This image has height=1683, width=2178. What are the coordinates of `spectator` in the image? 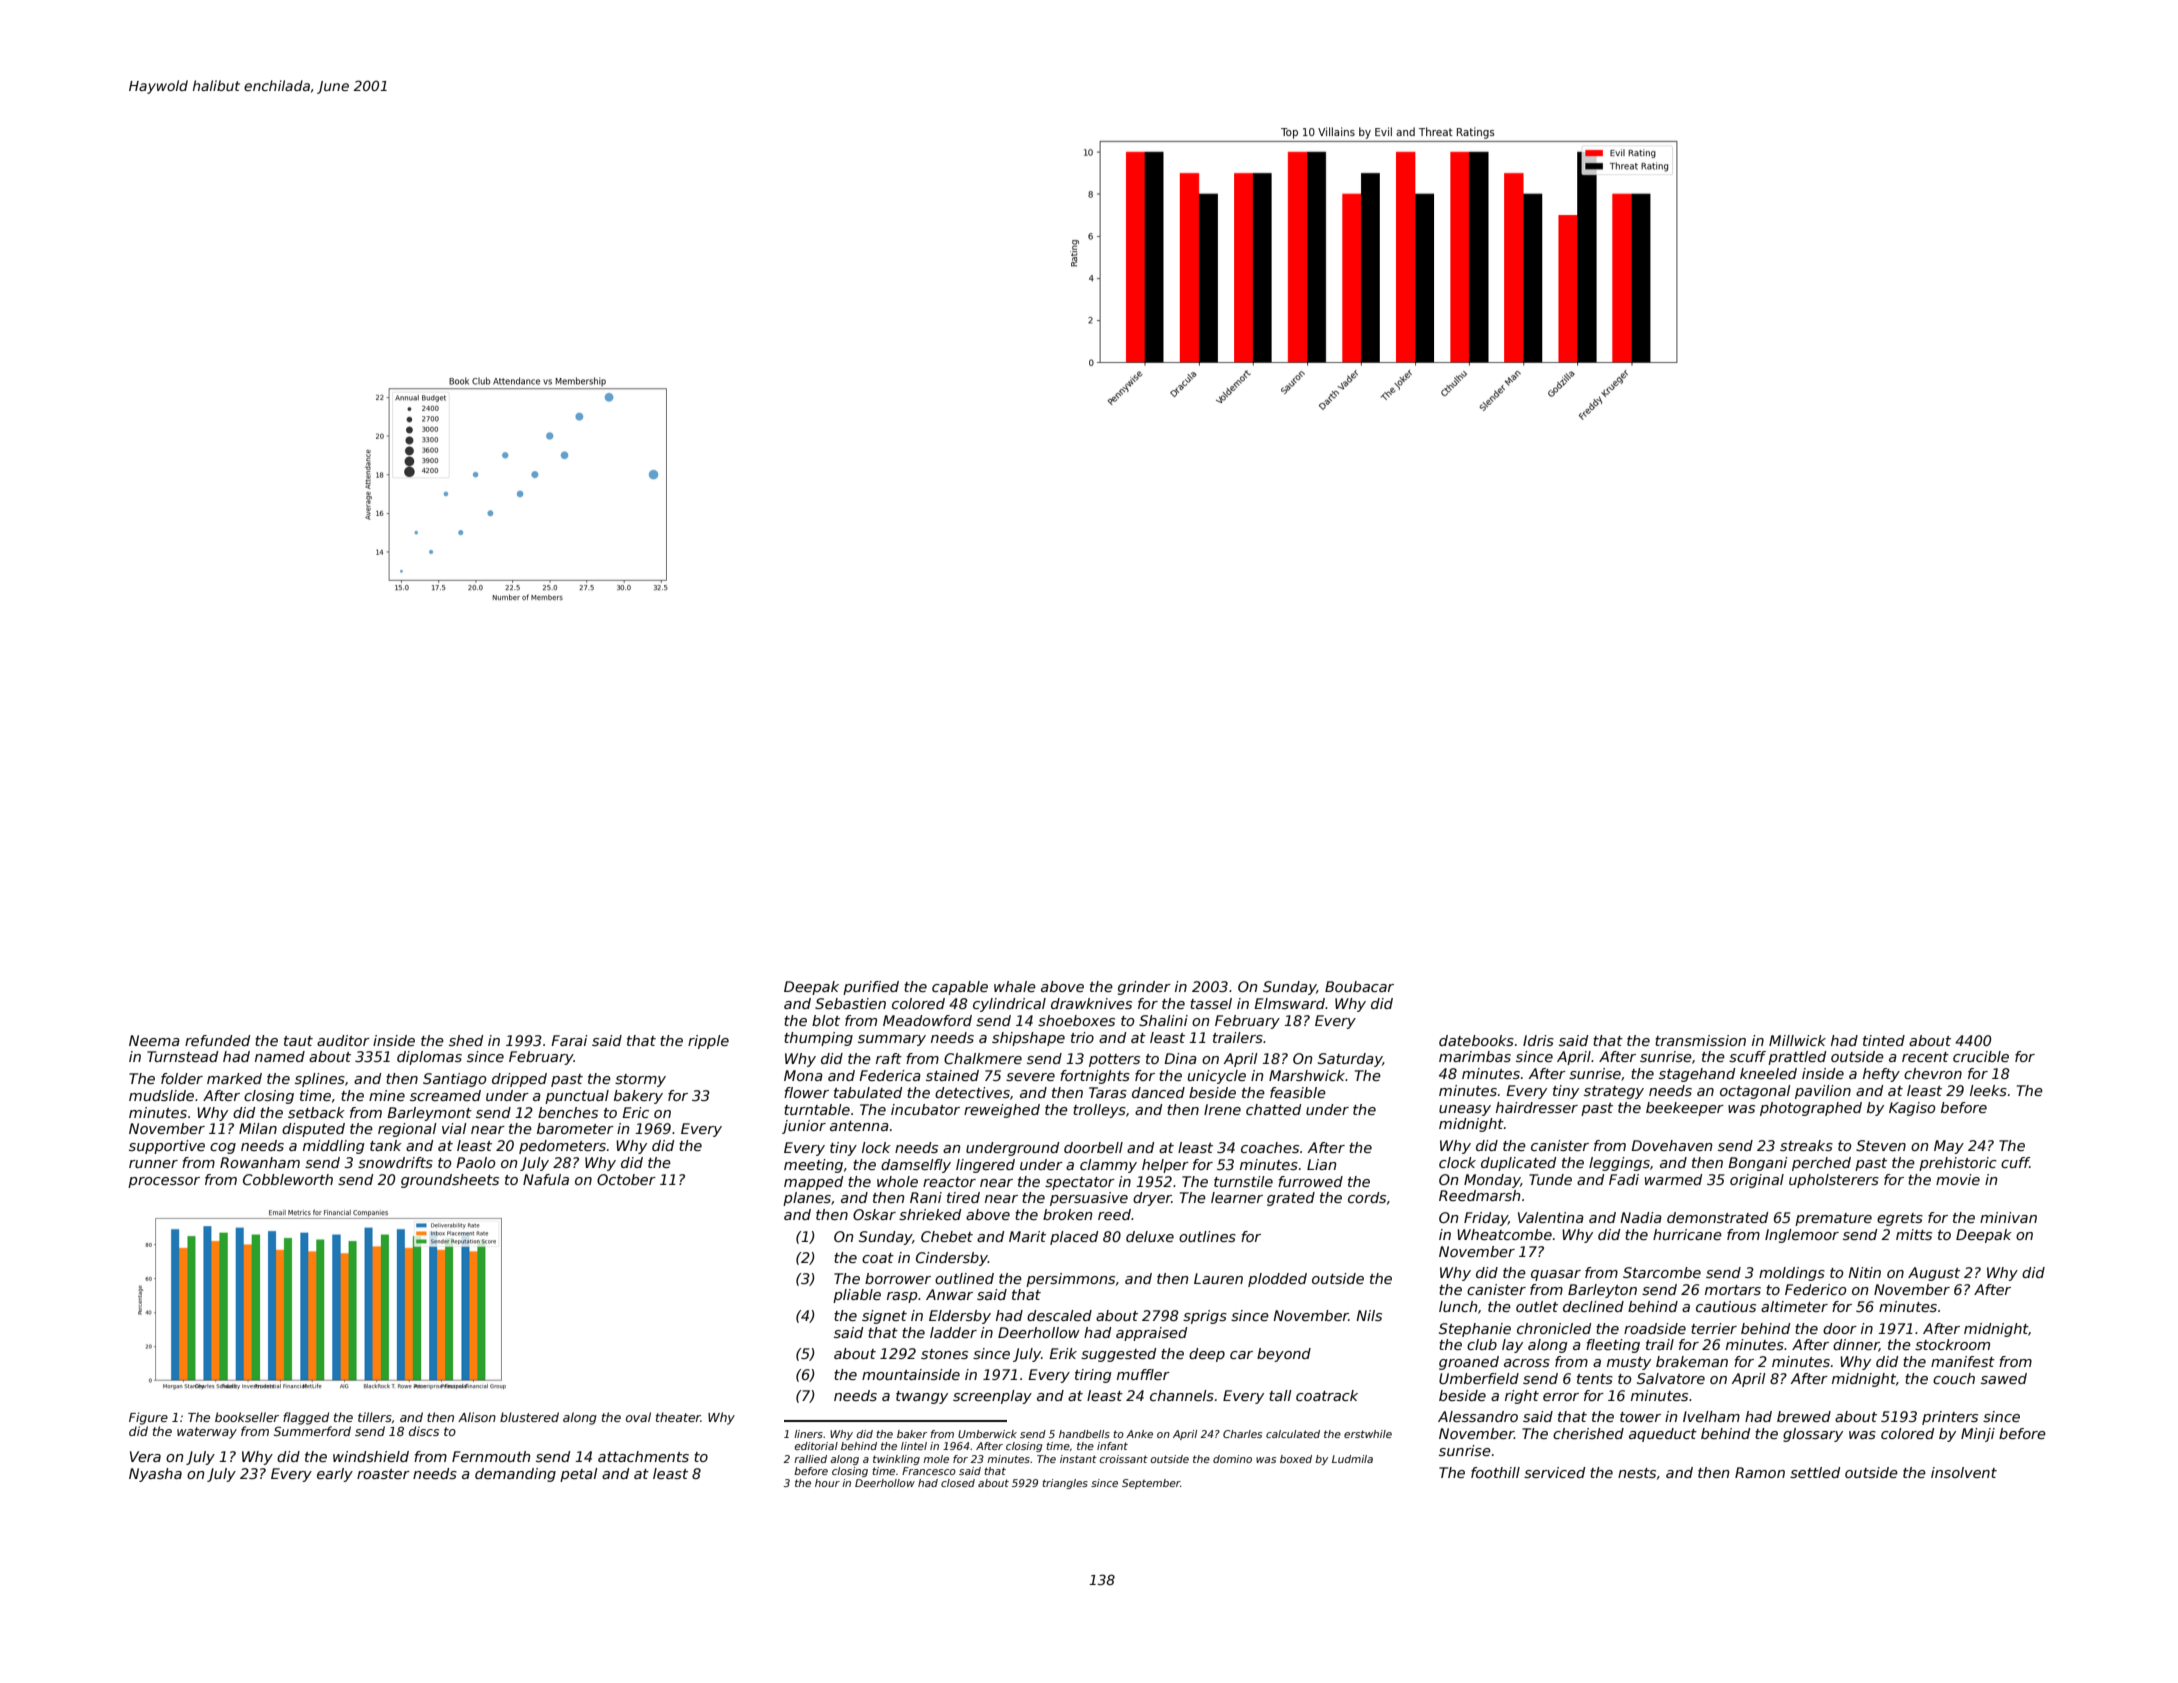 It's located at (1080, 1183).
